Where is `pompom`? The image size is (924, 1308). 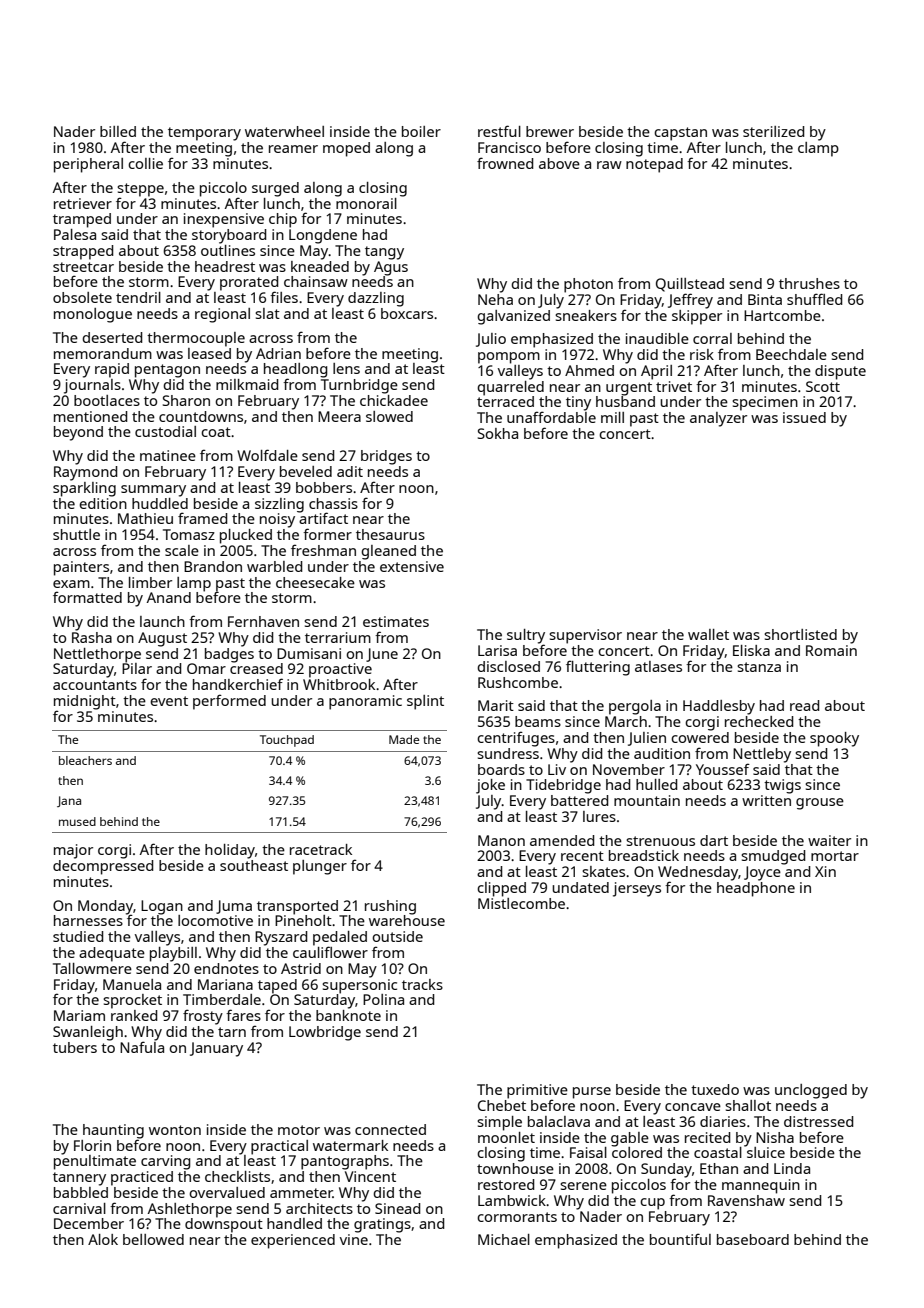
pompom is located at coordinates (509, 358).
